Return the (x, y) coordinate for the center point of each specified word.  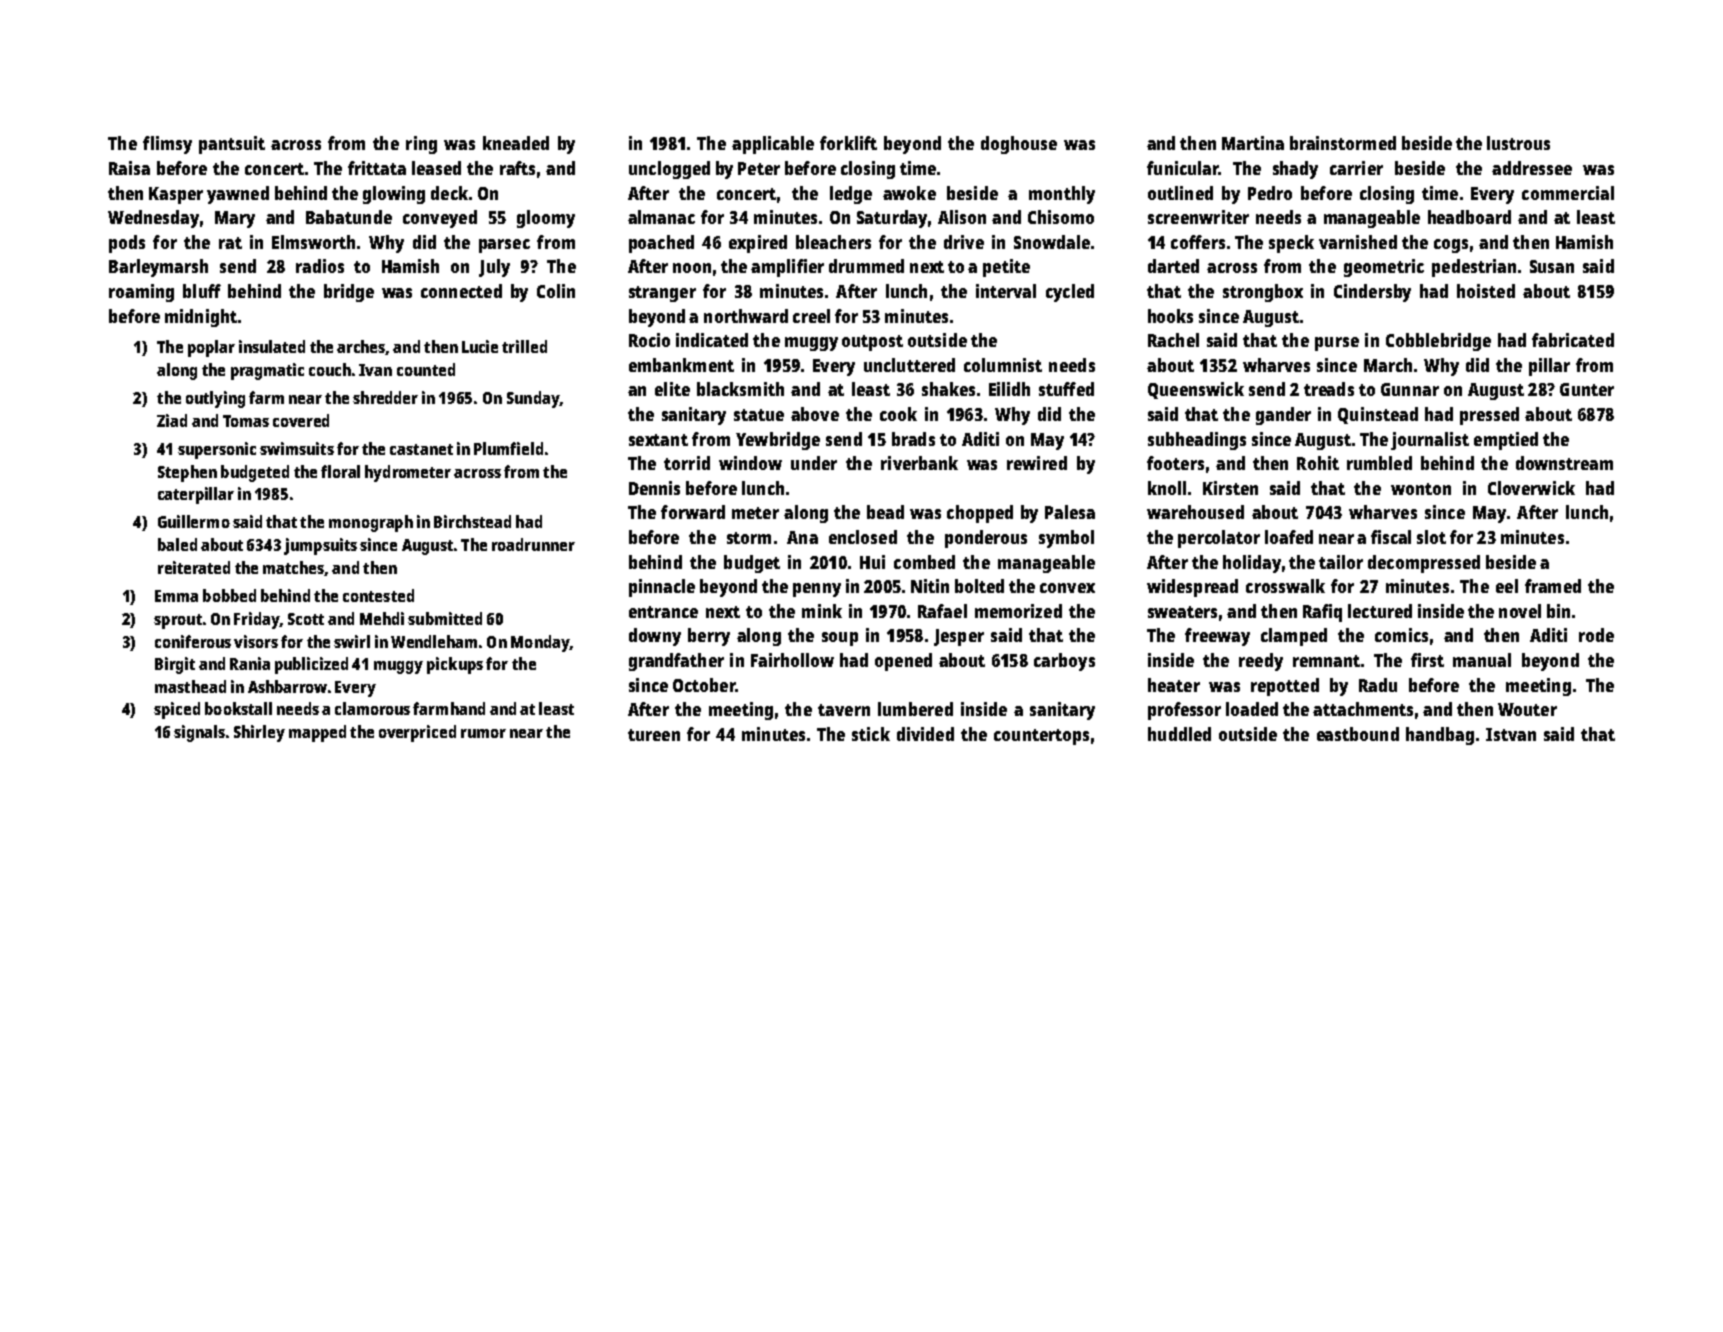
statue (759, 415)
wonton (1421, 489)
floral (340, 471)
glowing (394, 195)
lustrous (1518, 143)
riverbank (919, 463)
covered (301, 420)
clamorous (372, 708)
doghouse (1019, 145)
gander (1283, 416)
